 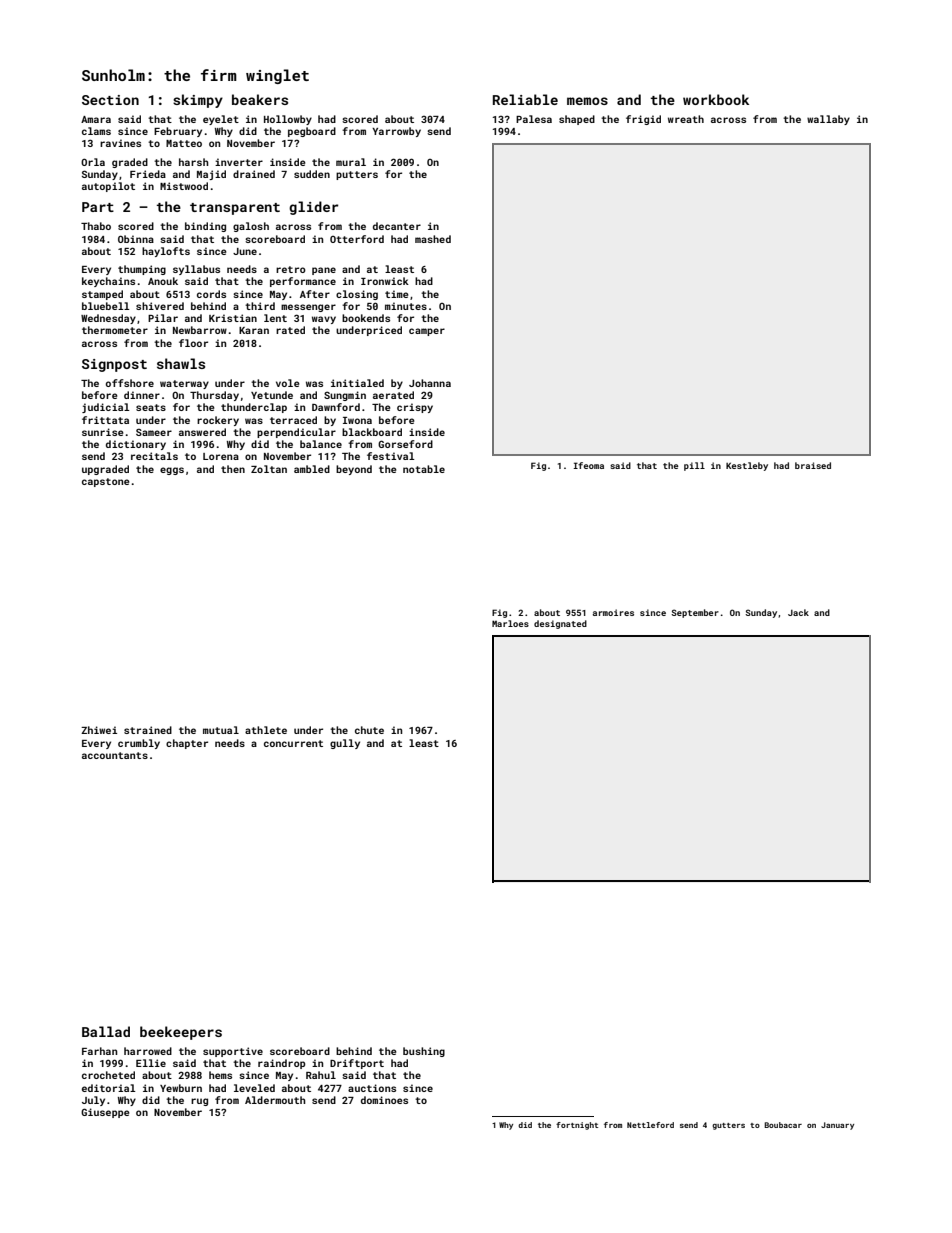 What do you see at coordinates (828, 120) in the screenshot?
I see `wallaby` at bounding box center [828, 120].
